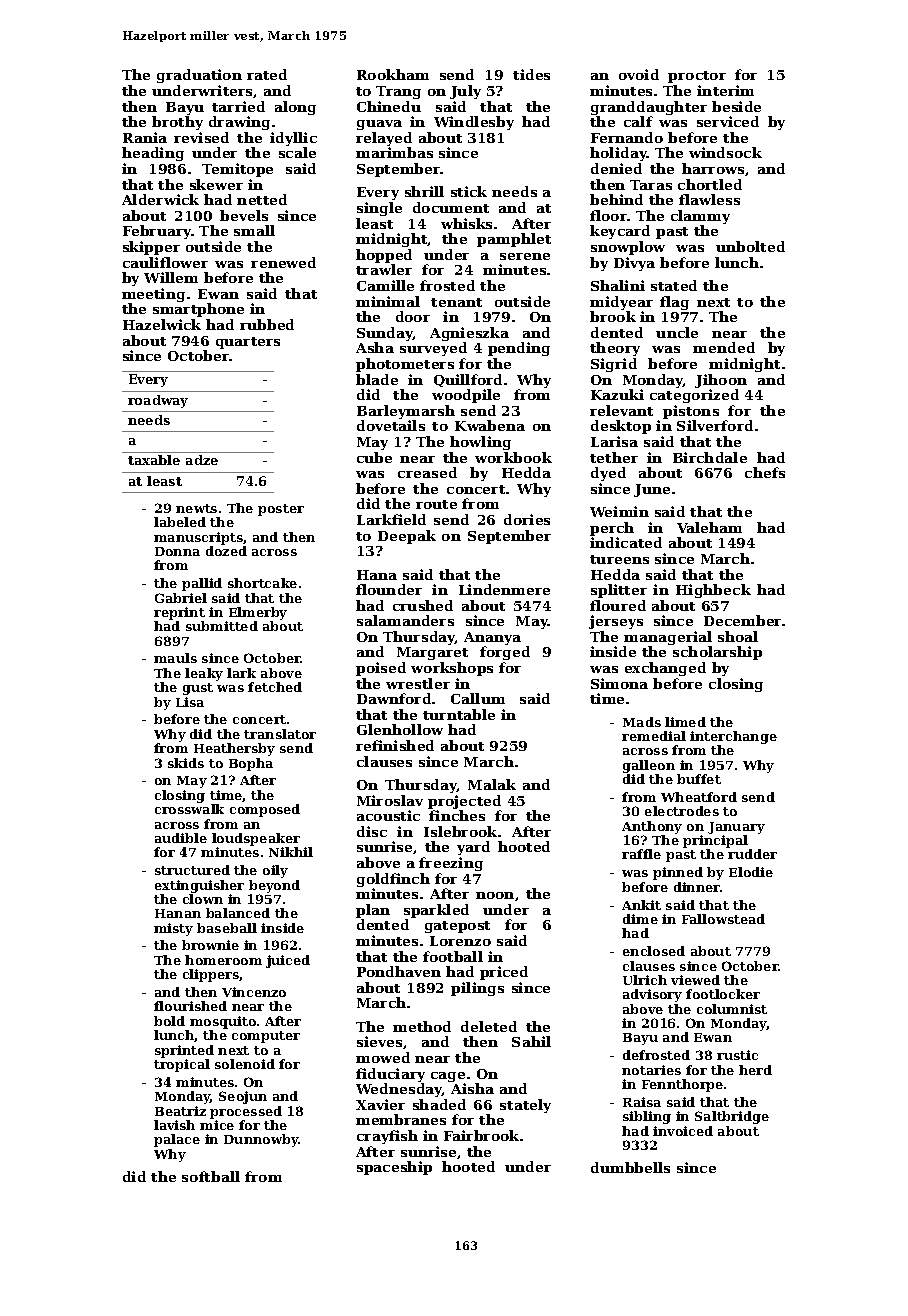  I want to click on meeting, so click(153, 295).
